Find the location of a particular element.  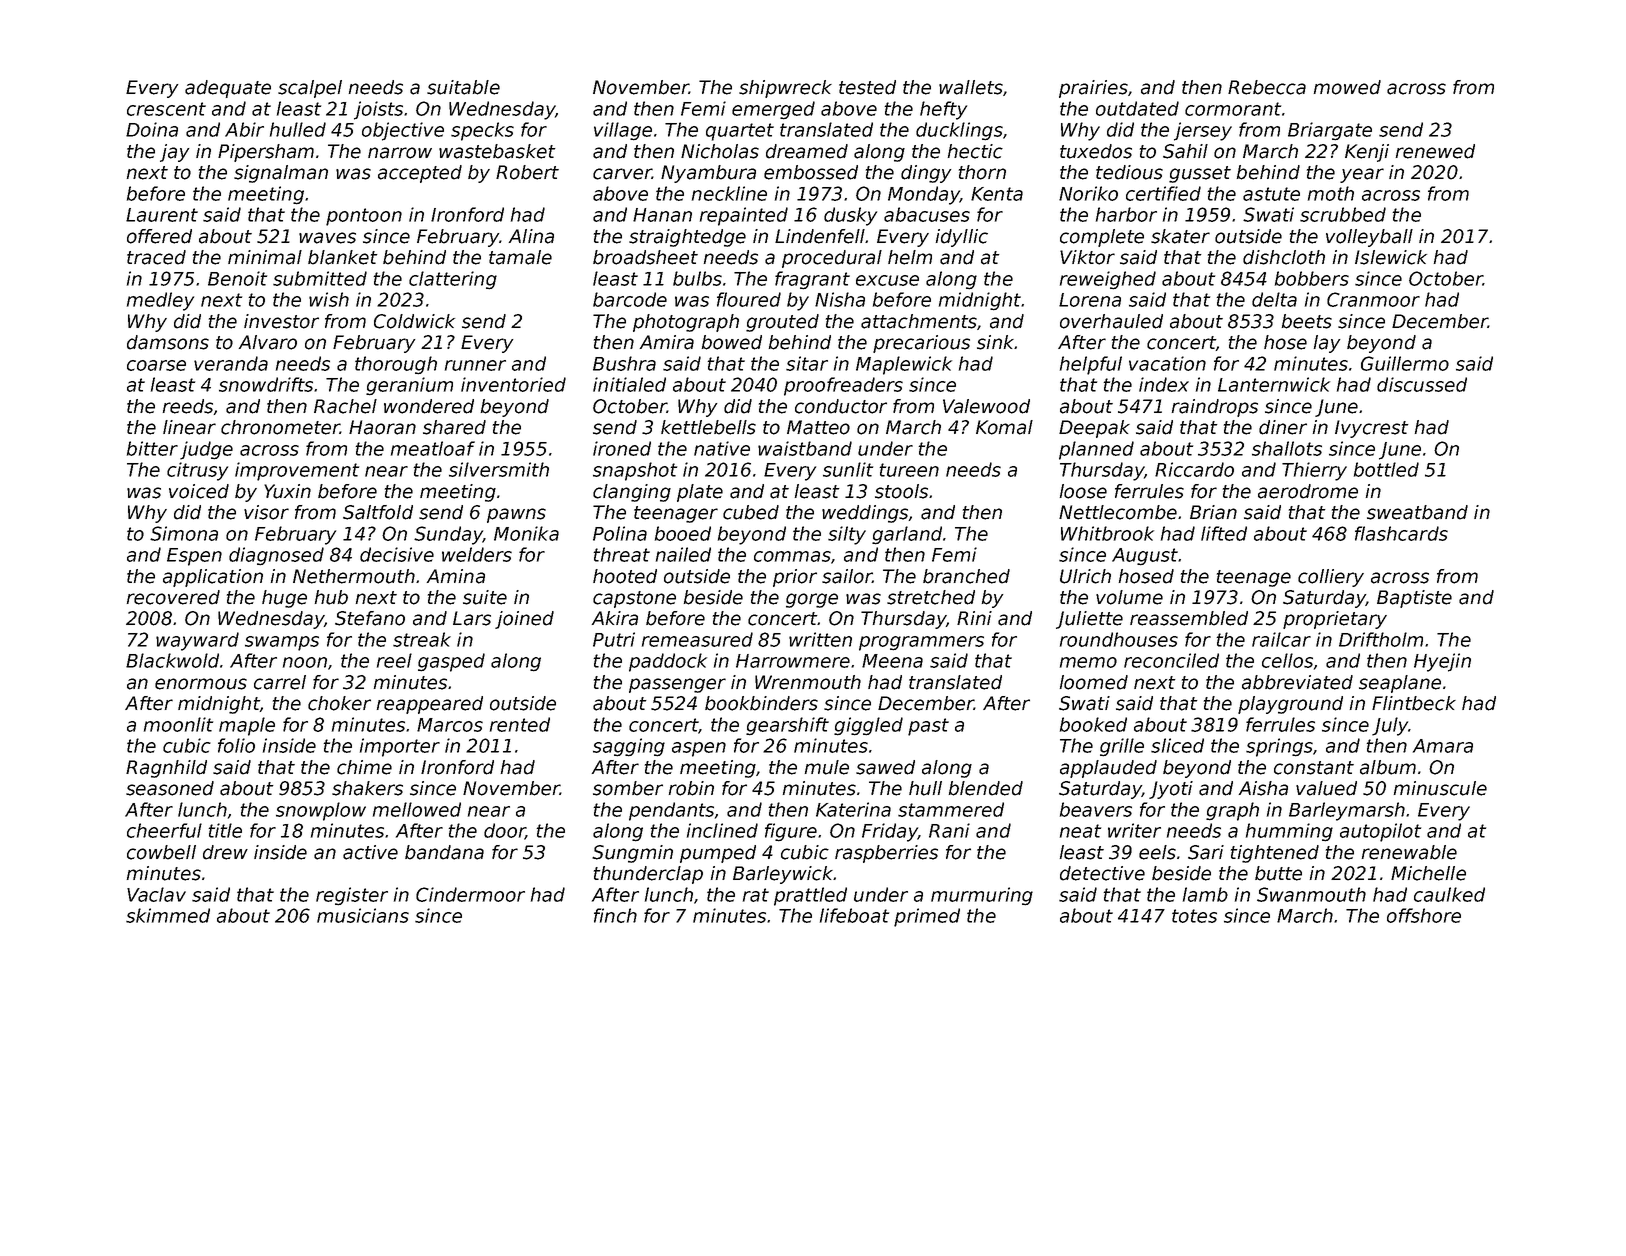

proofreaders is located at coordinates (843, 386).
